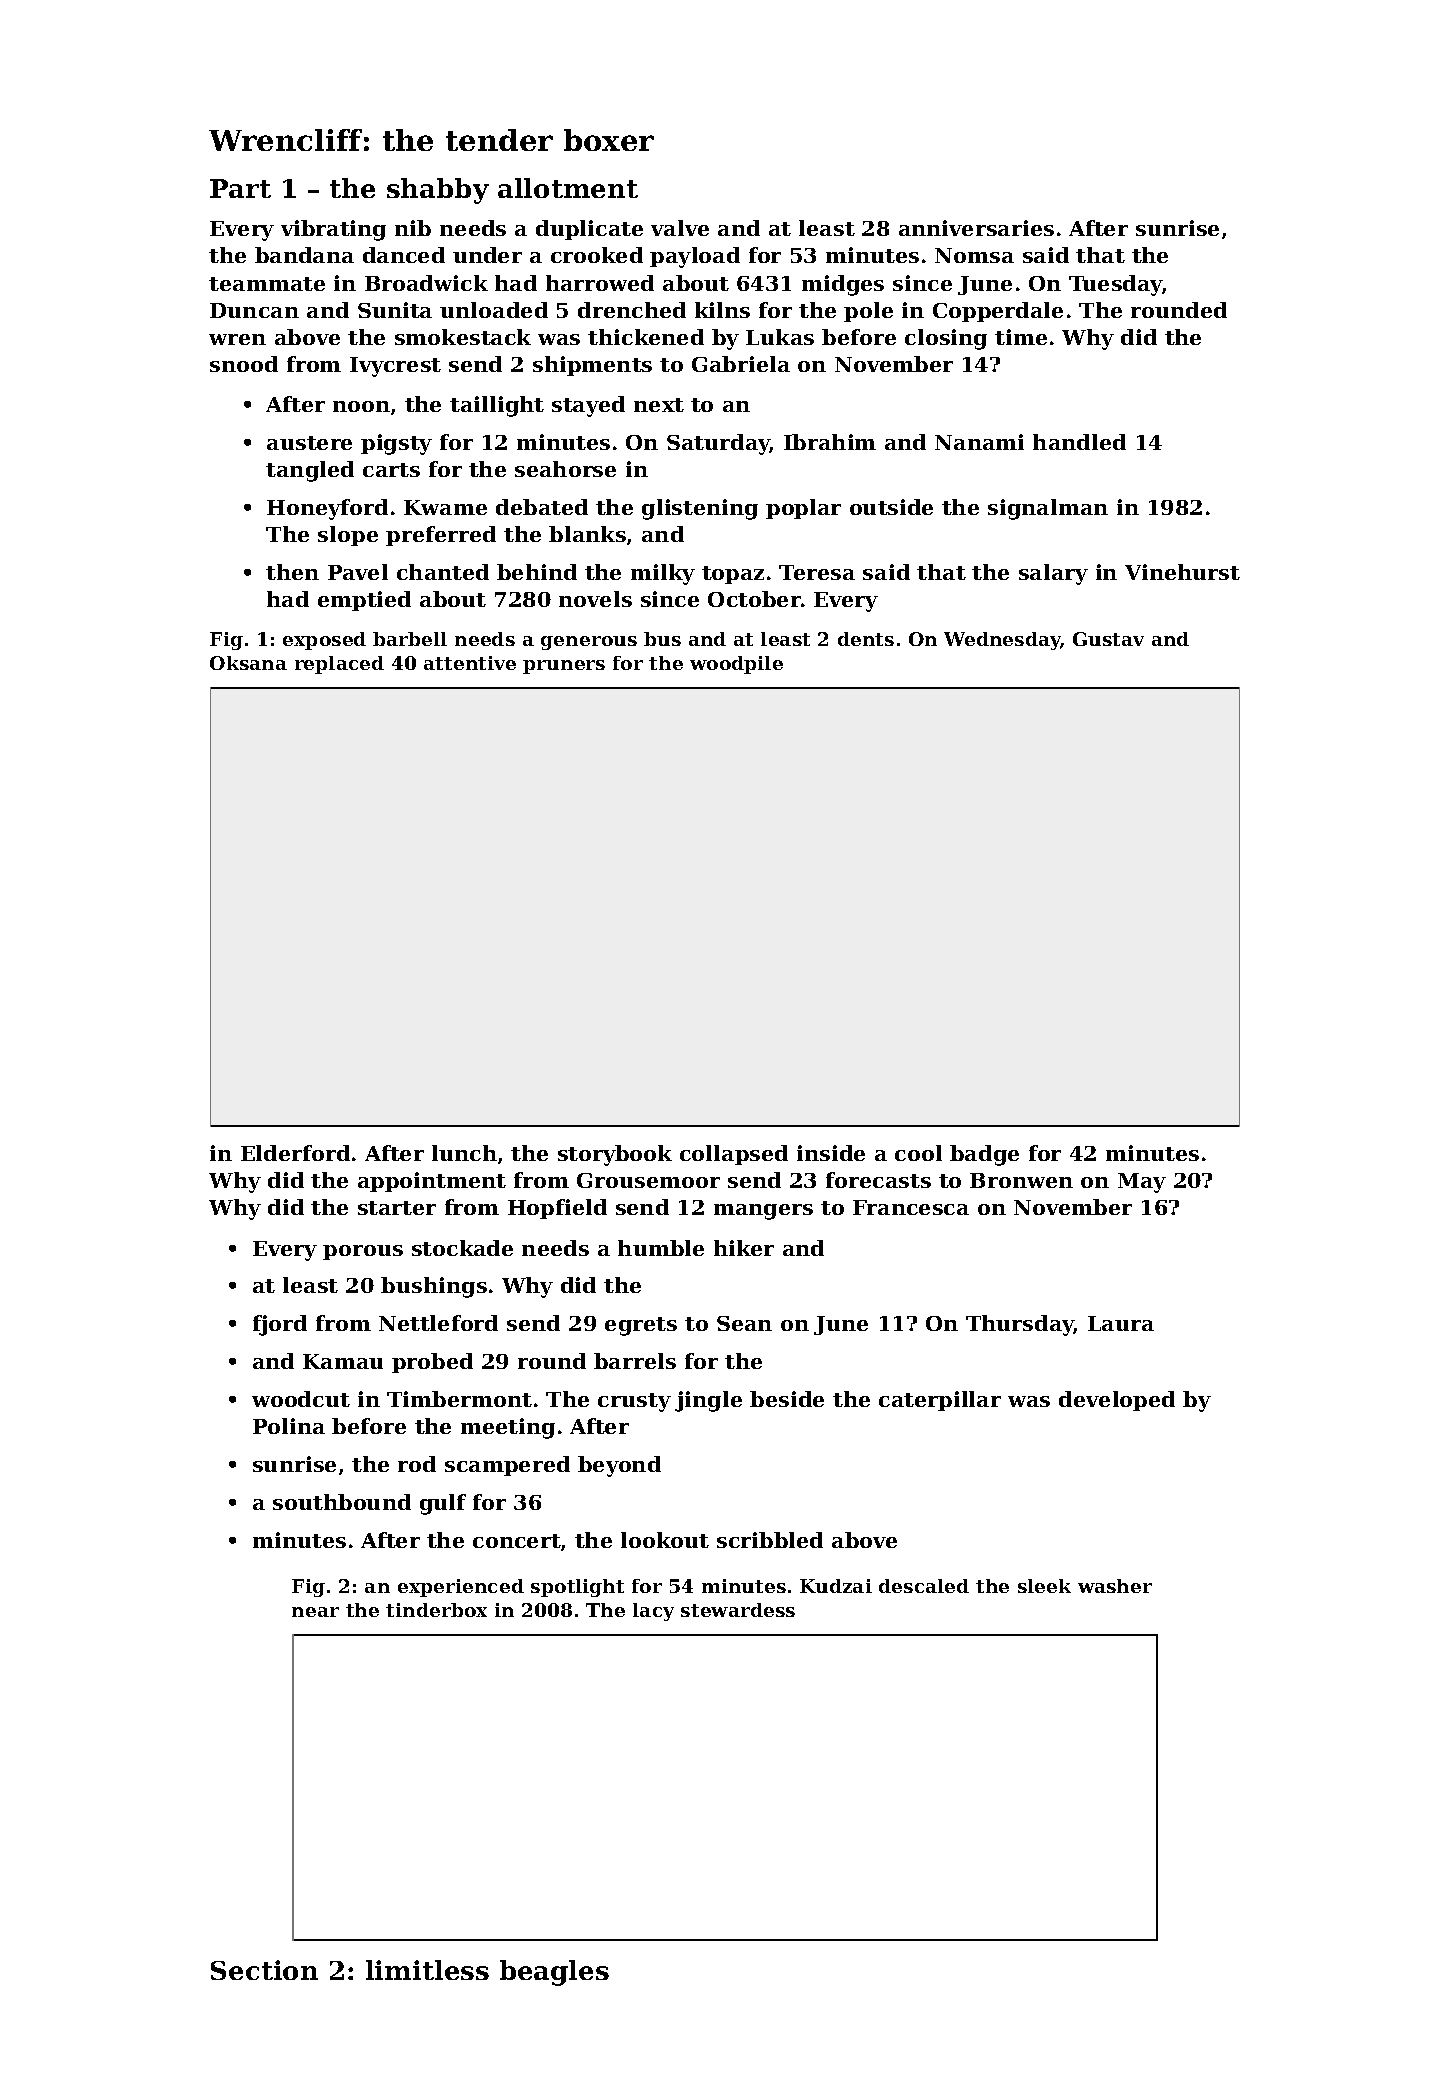  Describe the element at coordinates (1108, 639) in the image. I see `Gustav` at that location.
